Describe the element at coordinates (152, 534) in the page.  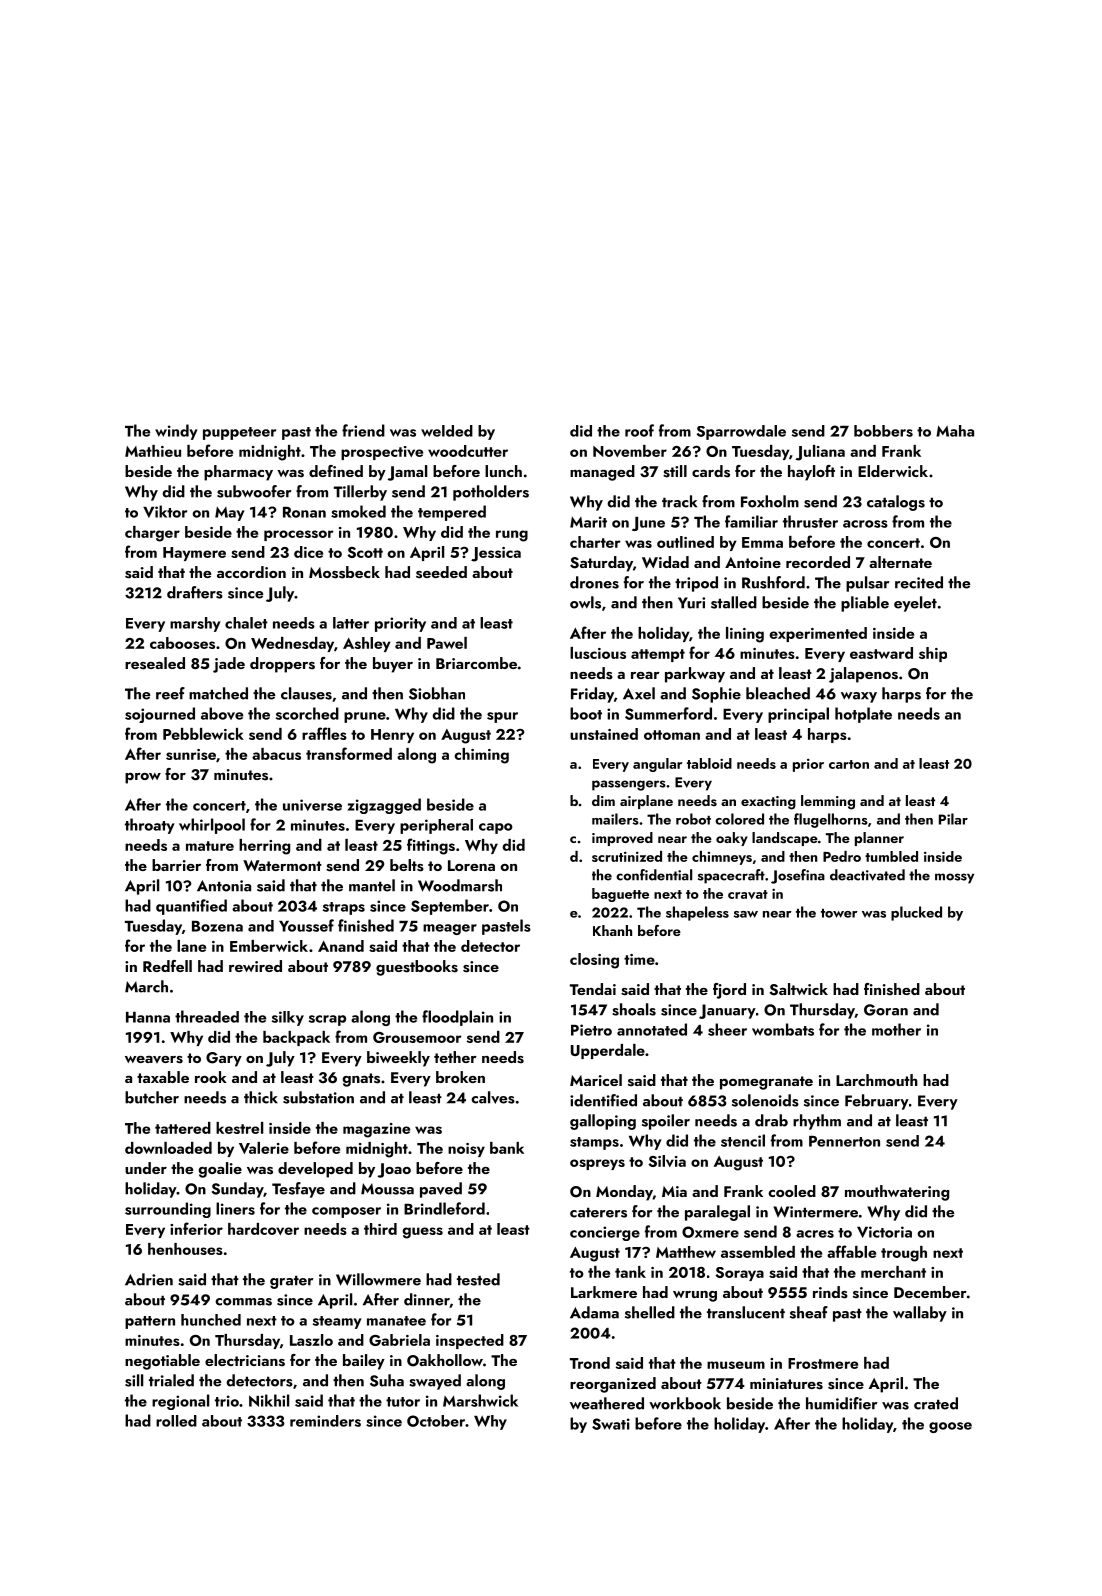
I see `charger` at that location.
